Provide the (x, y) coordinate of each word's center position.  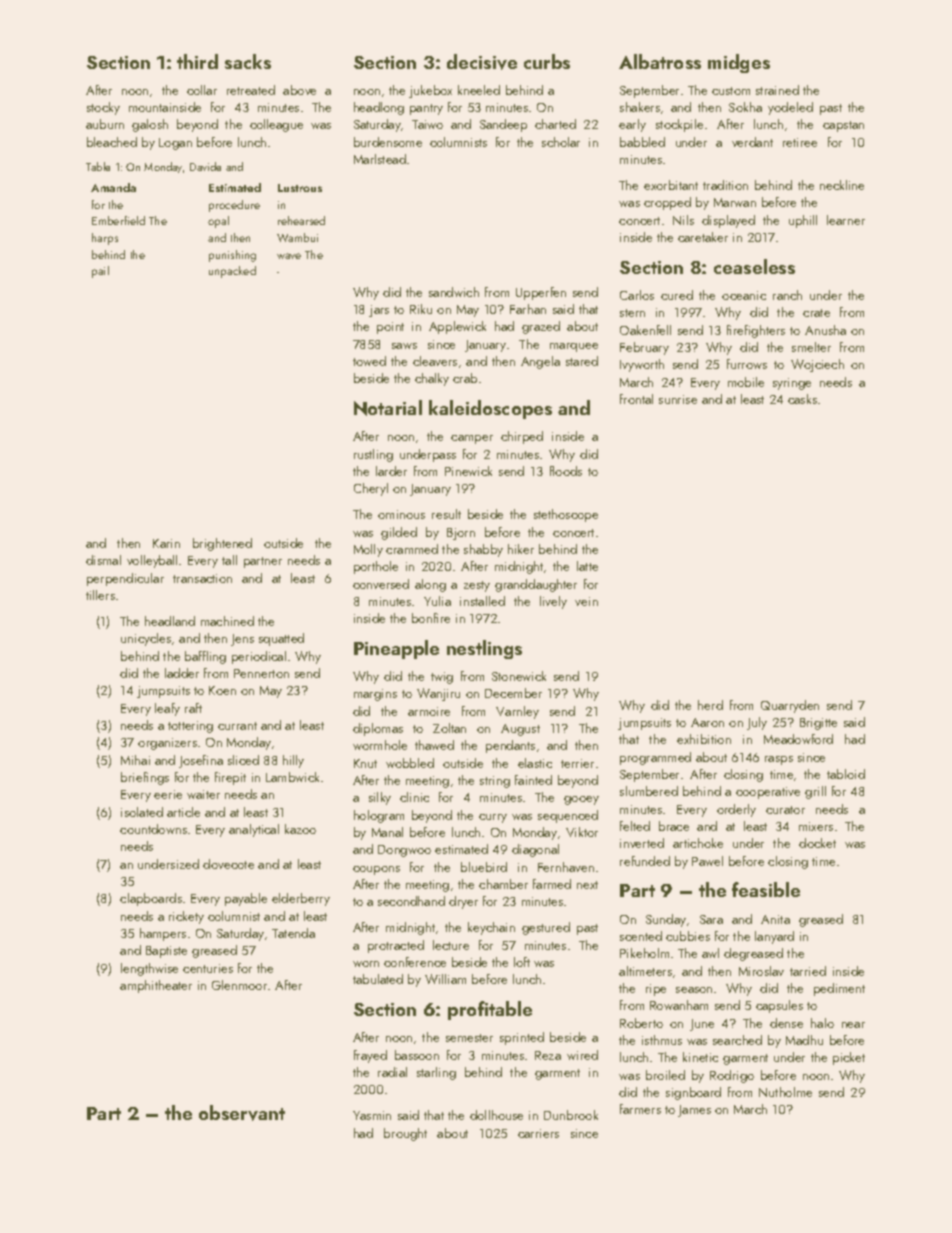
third (197, 61)
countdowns (153, 829)
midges (739, 63)
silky (380, 798)
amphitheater (156, 986)
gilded (399, 533)
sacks (248, 61)
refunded (645, 861)
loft (522, 962)
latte (587, 566)
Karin (166, 543)
